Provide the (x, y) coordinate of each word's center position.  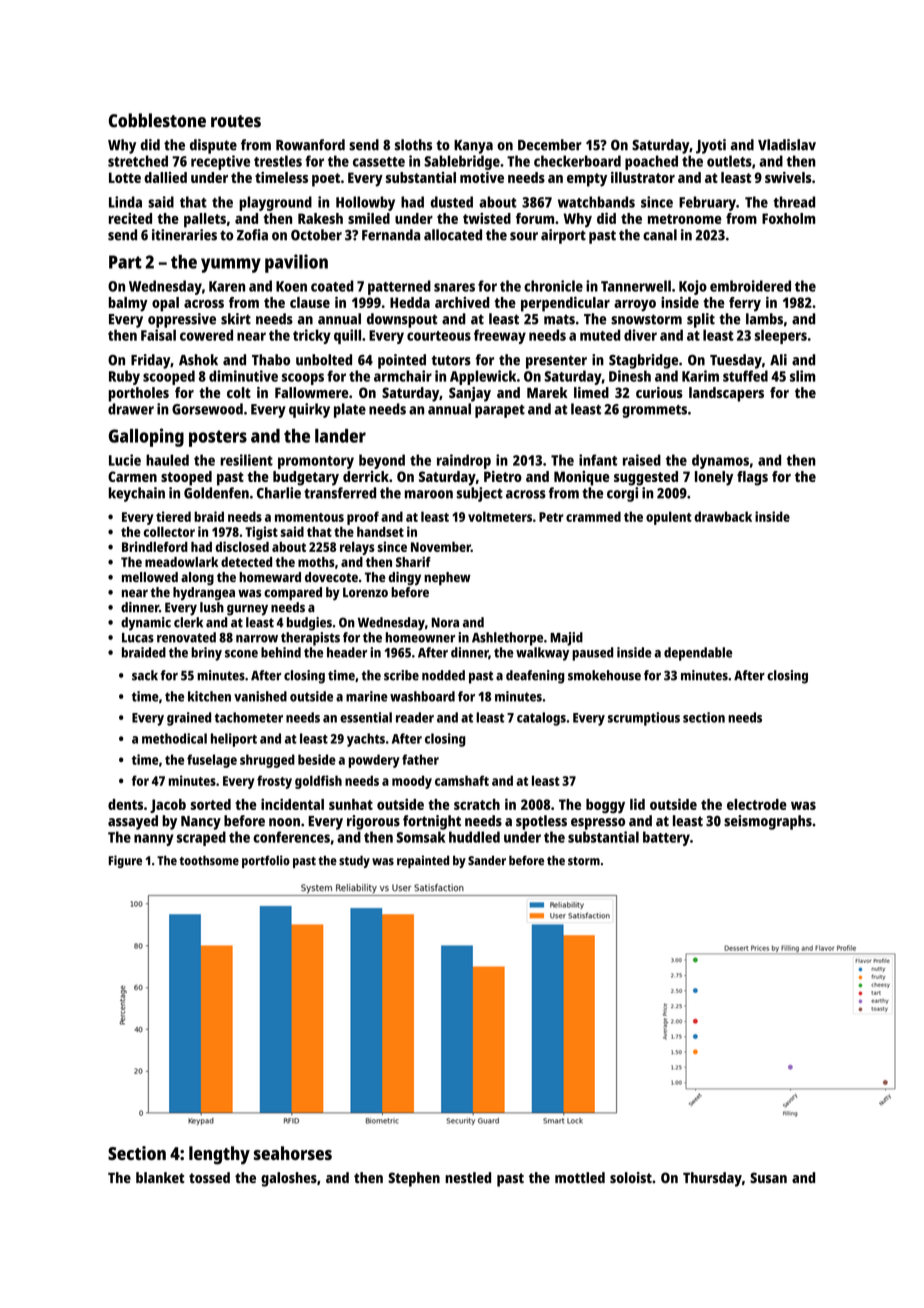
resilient (246, 460)
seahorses (293, 1153)
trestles (278, 161)
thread (794, 202)
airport (563, 236)
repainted (423, 861)
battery (666, 838)
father (420, 759)
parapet (500, 411)
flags (752, 478)
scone (241, 654)
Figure (125, 861)
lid (637, 804)
